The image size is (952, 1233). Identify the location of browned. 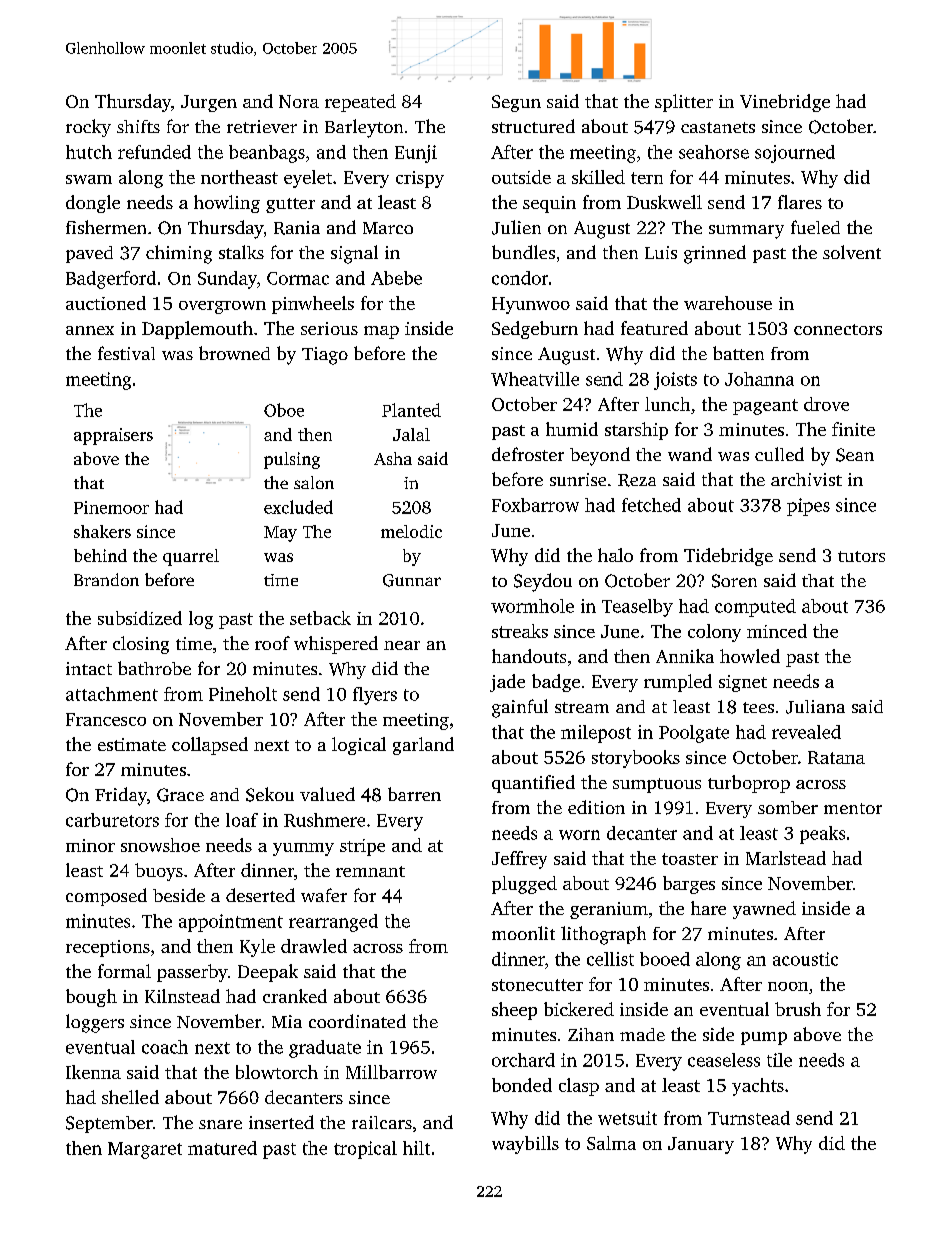
(234, 353).
